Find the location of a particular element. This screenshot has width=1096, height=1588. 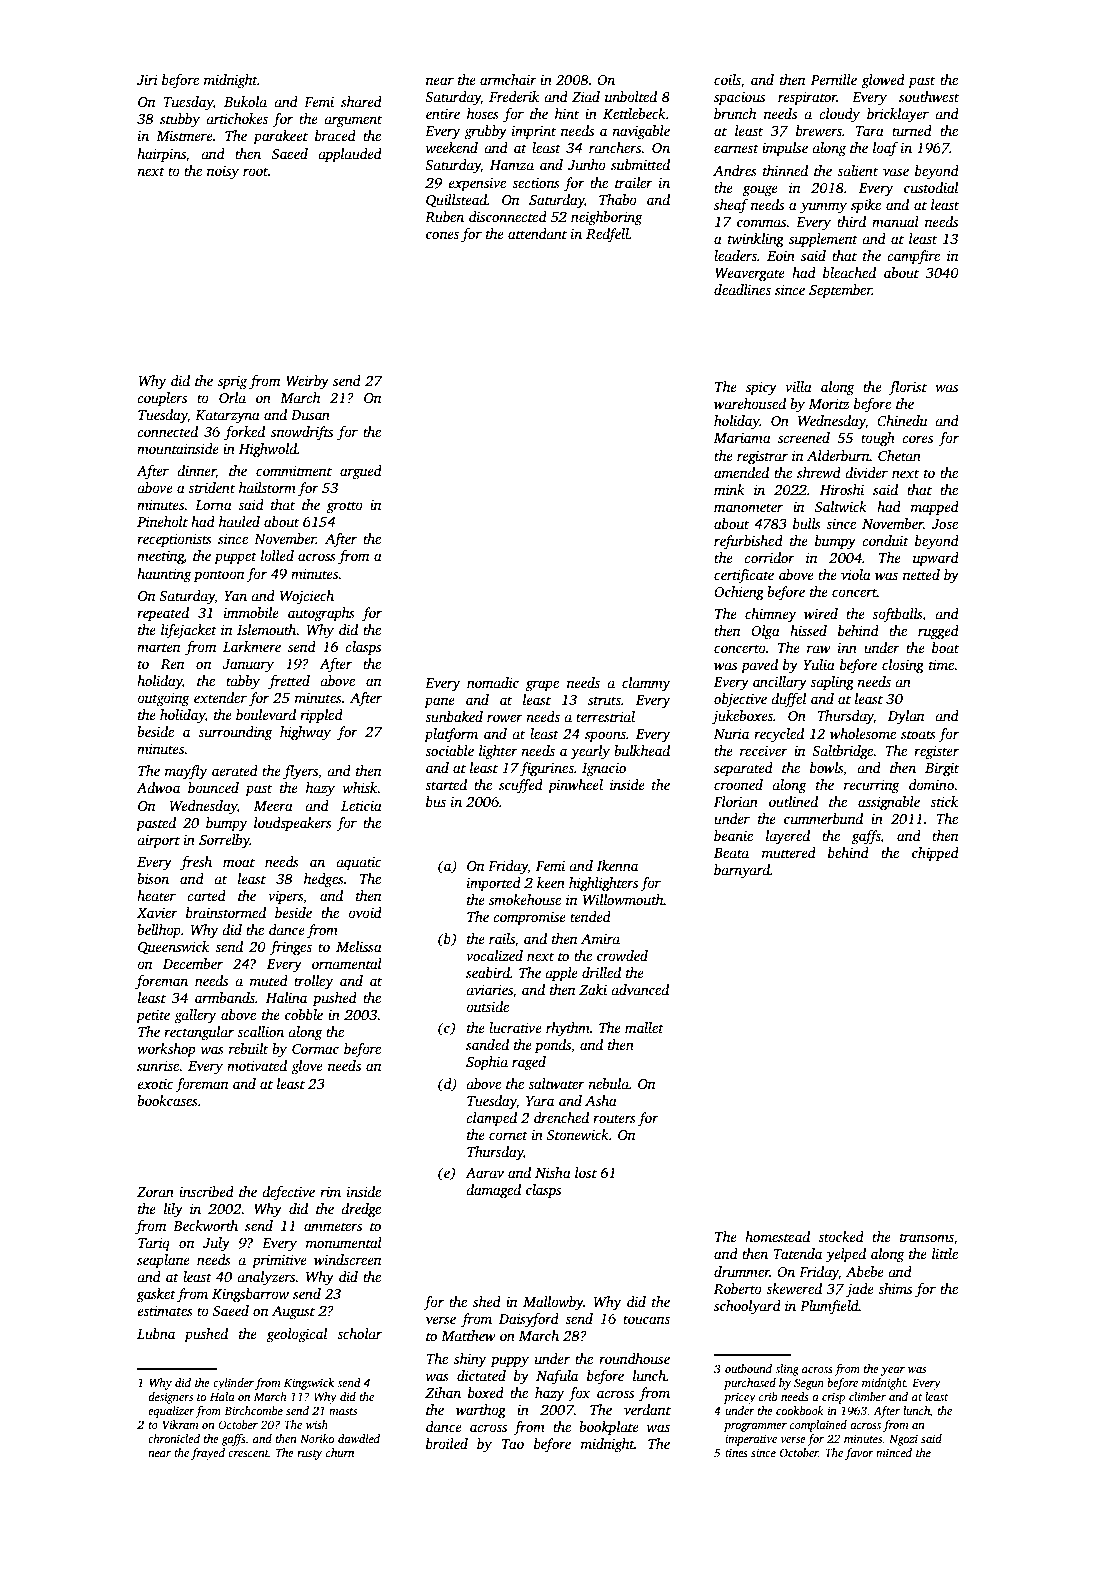

objective is located at coordinates (740, 700).
